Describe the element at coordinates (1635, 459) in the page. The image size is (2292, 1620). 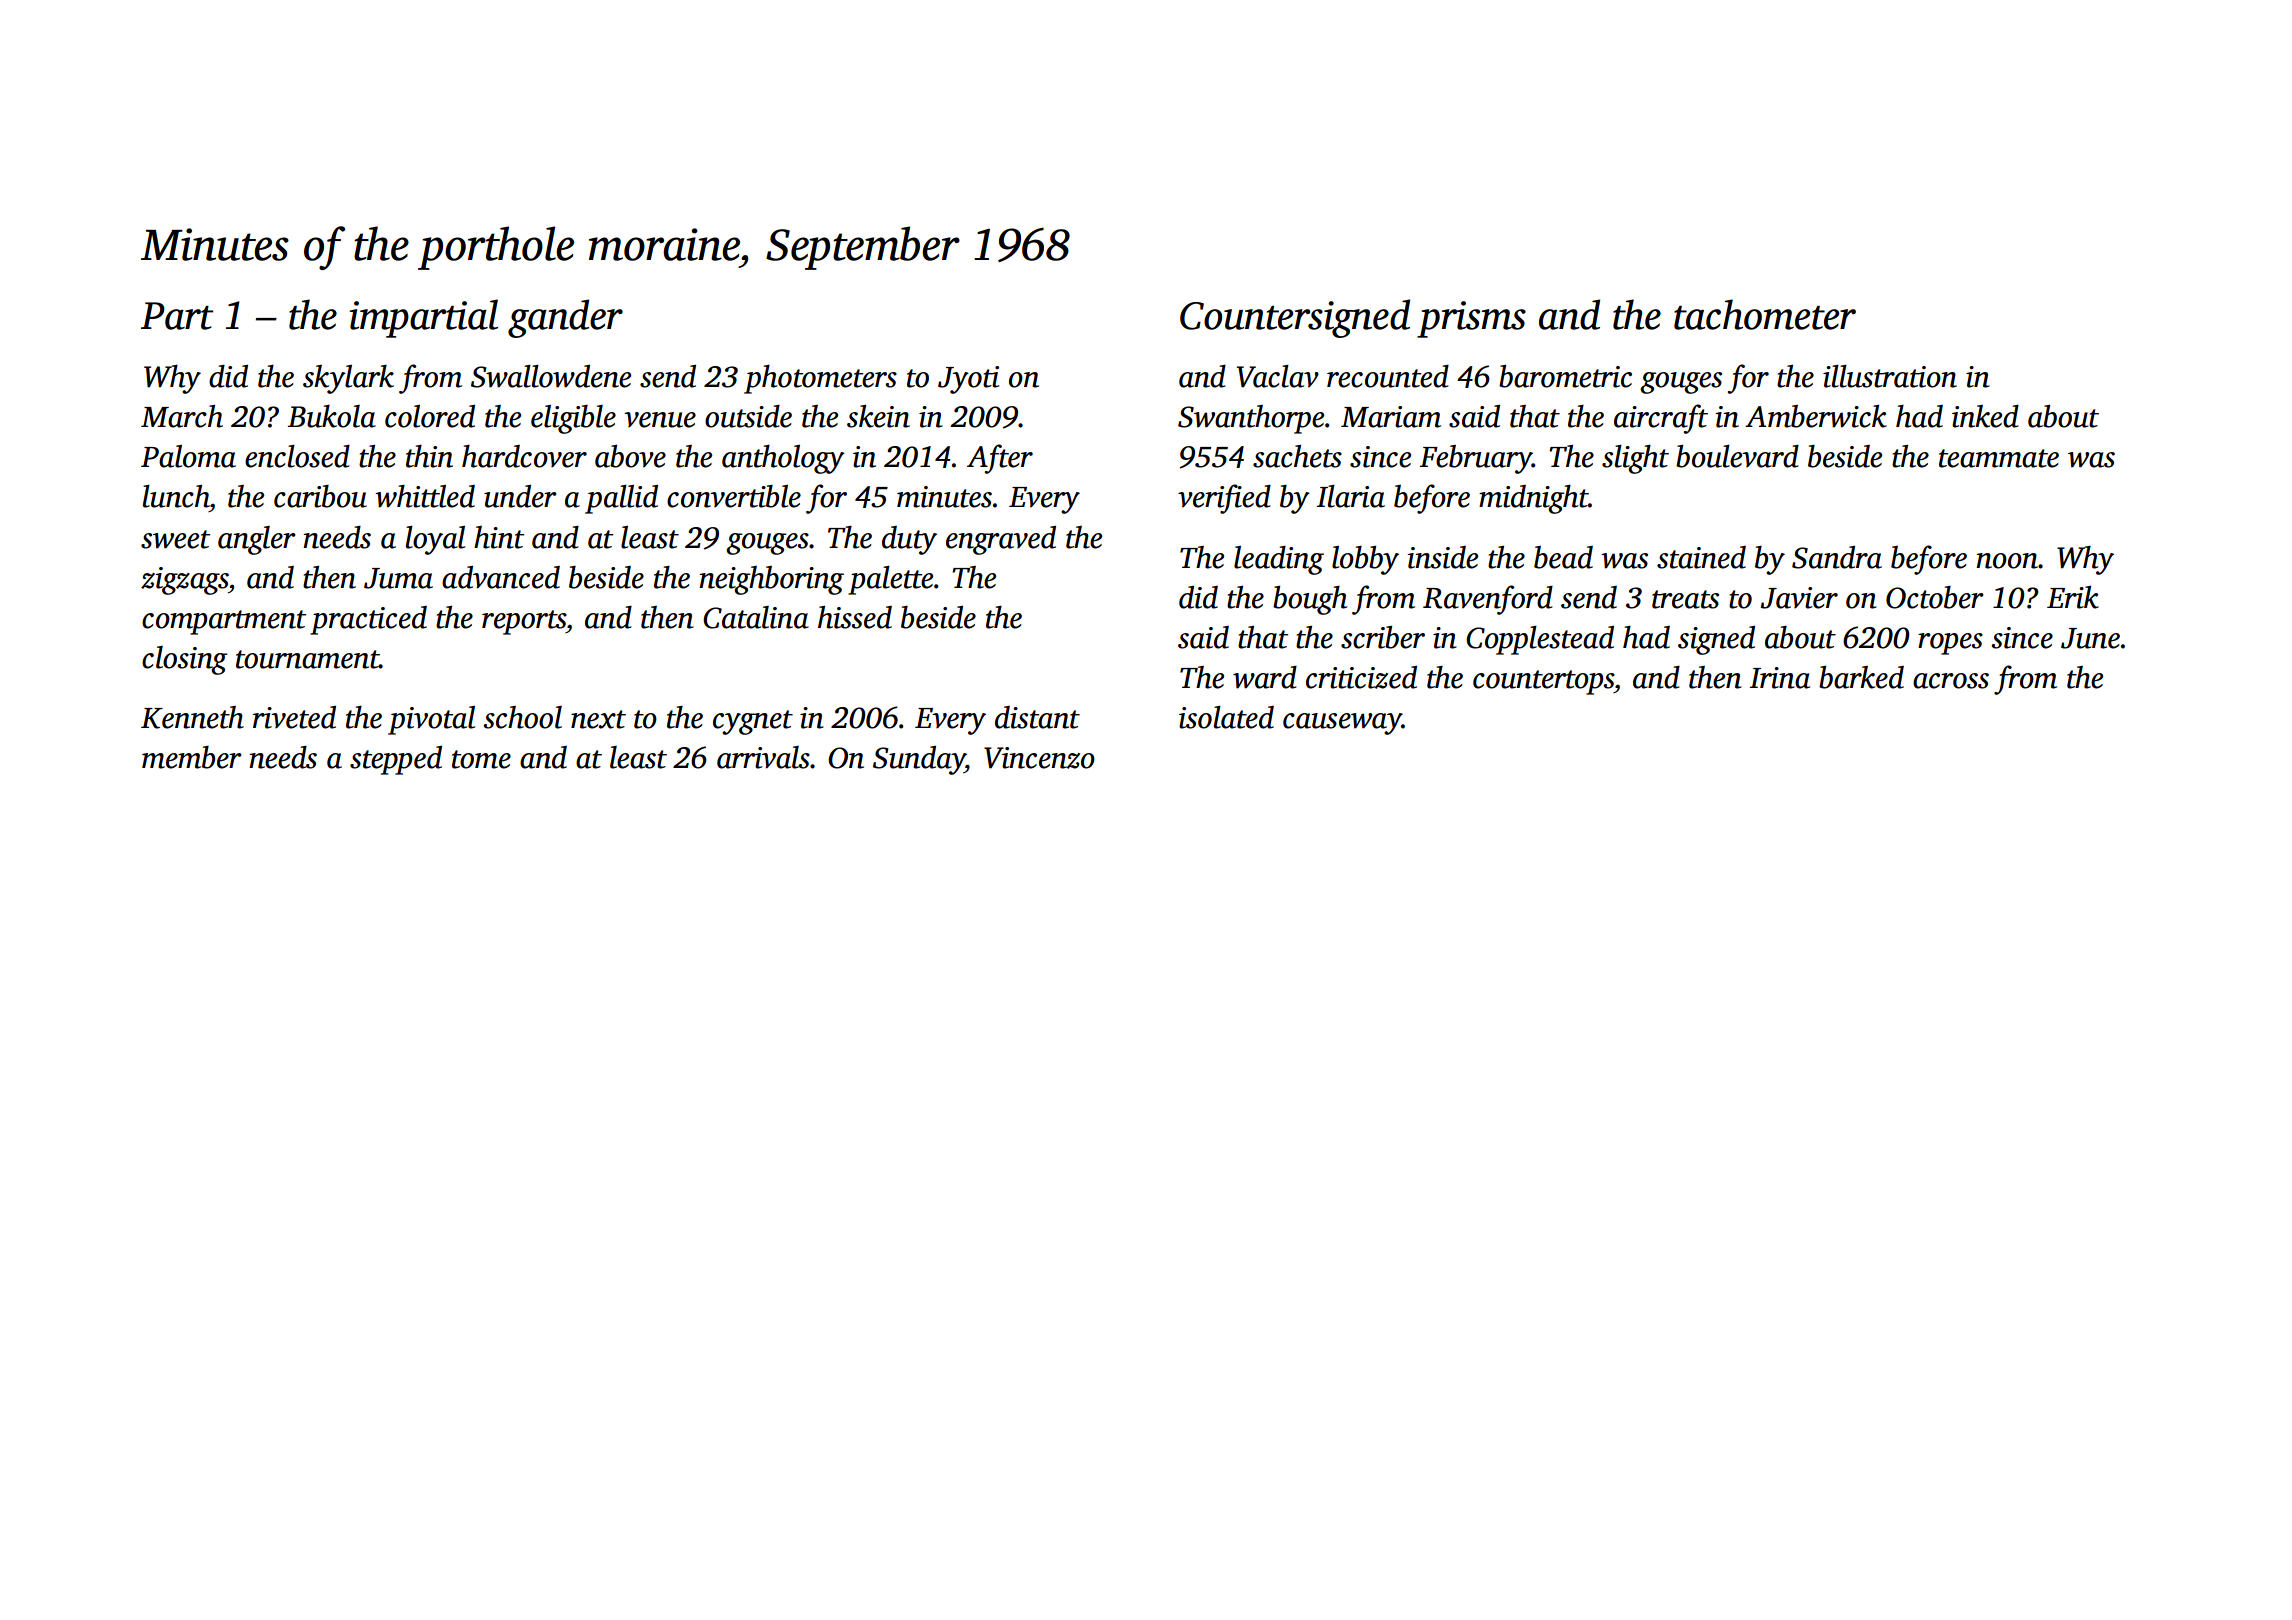
I see `slight` at that location.
